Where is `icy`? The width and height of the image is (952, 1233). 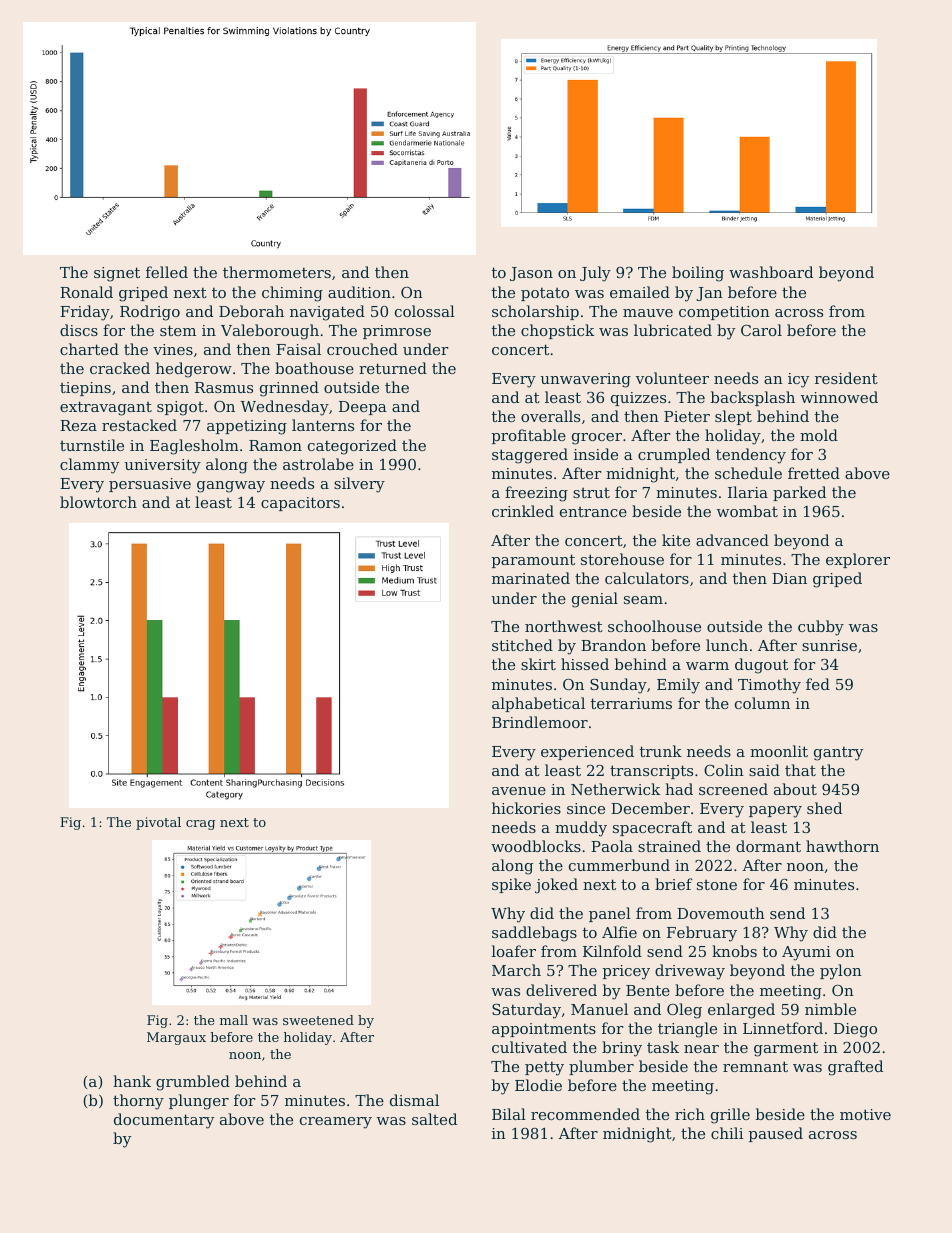 icy is located at coordinates (798, 380).
